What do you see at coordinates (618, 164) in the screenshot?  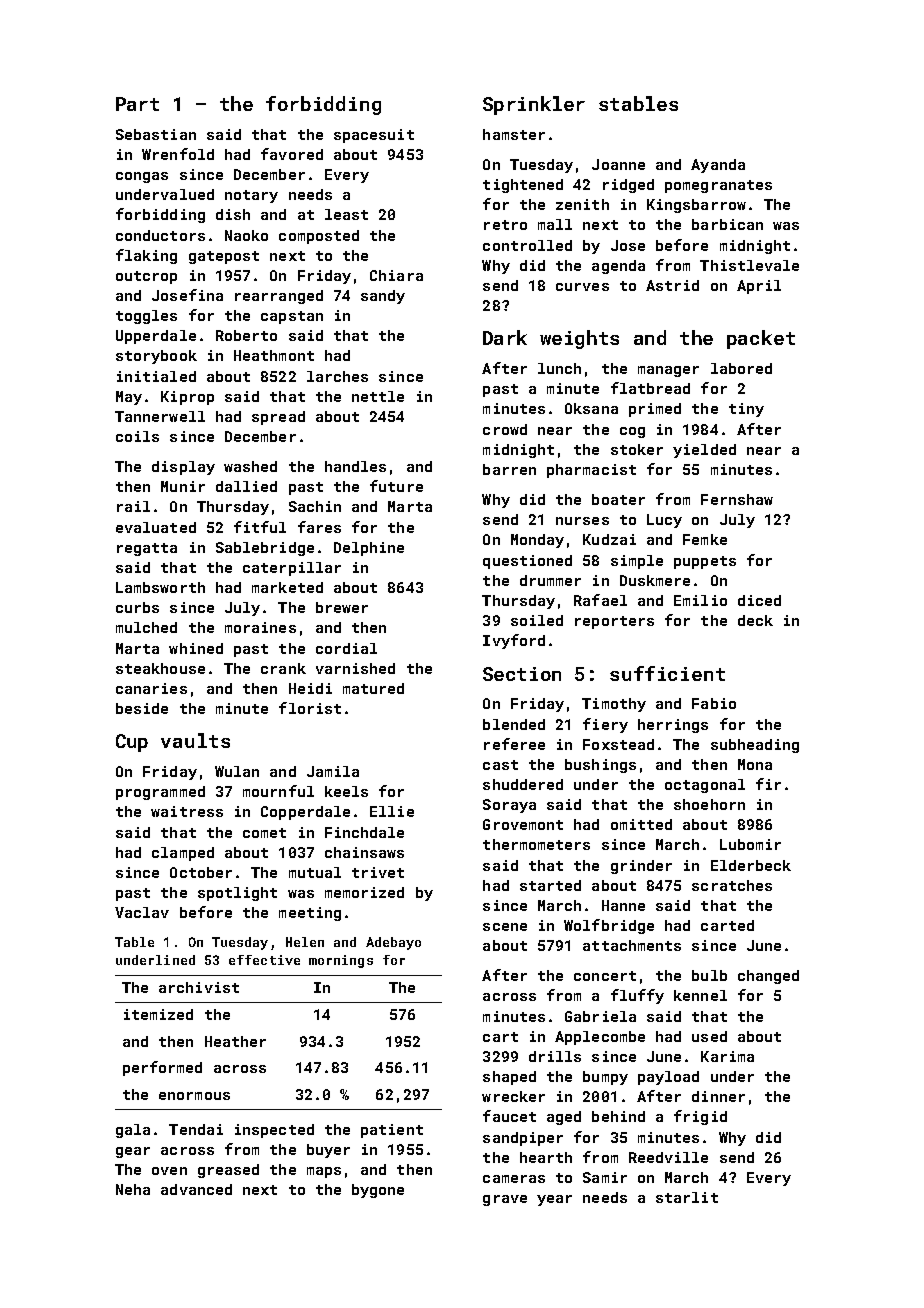 I see `Joanne` at bounding box center [618, 164].
